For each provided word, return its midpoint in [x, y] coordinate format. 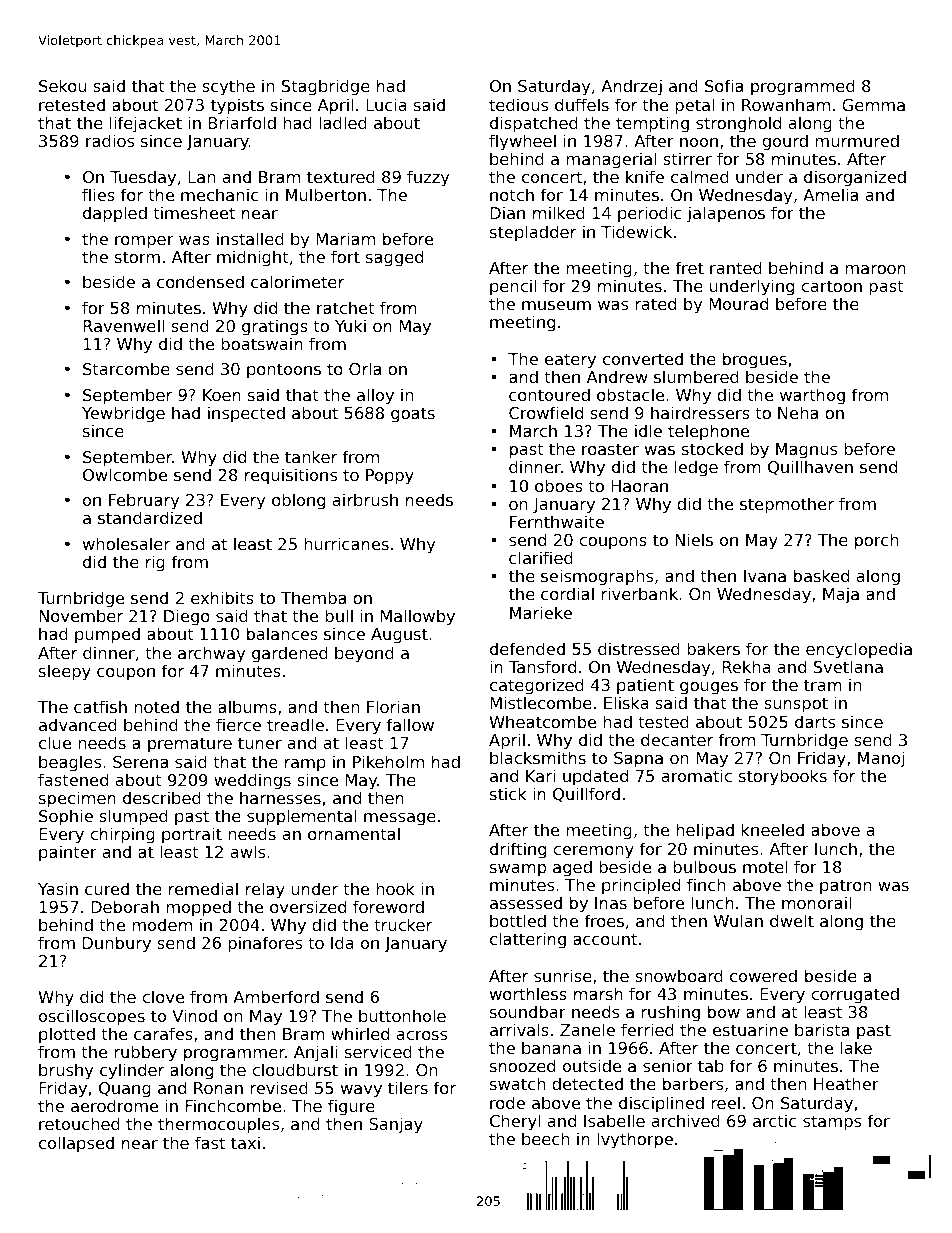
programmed [803, 87]
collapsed [76, 1144]
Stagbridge [326, 87]
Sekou [62, 85]
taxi [245, 1142]
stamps [832, 1123]
